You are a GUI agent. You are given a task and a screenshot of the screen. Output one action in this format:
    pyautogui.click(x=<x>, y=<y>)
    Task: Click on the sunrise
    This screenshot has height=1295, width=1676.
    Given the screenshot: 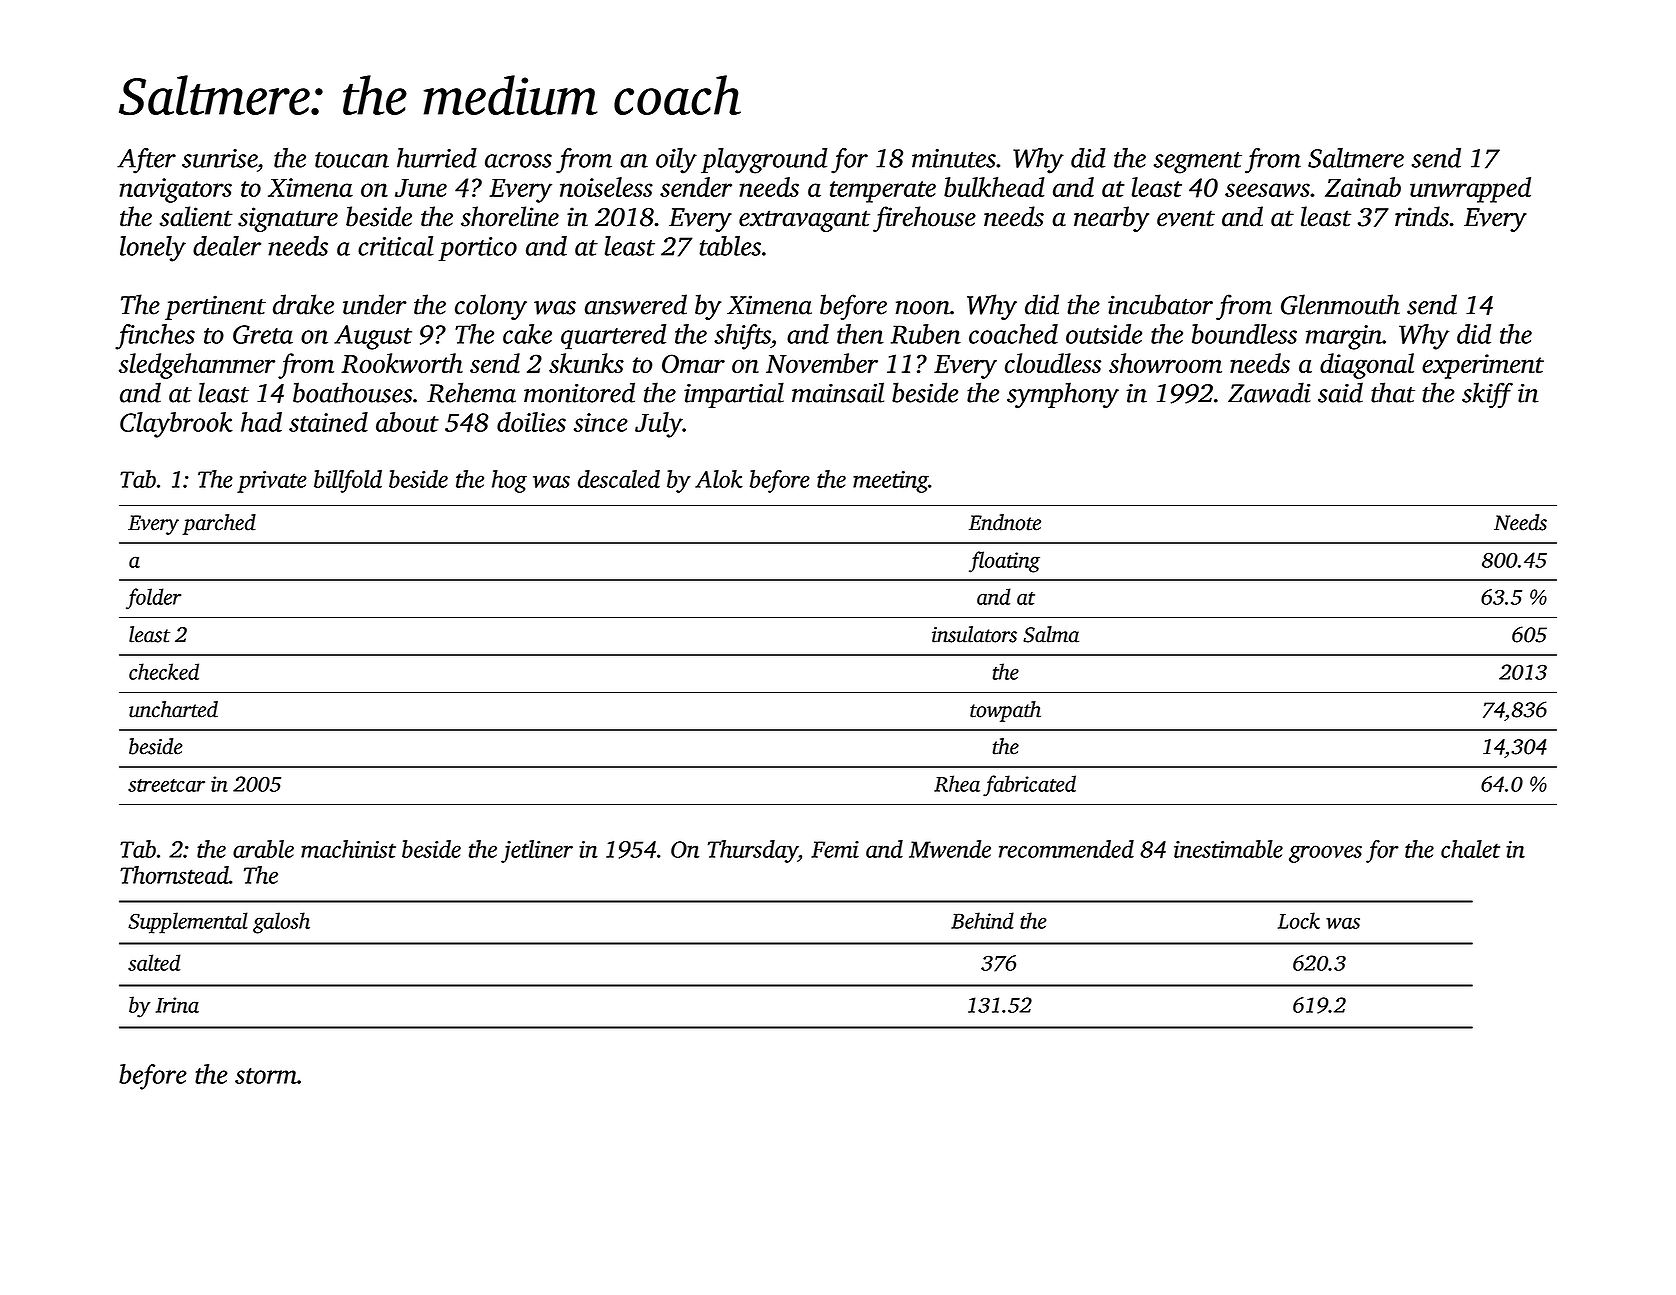 What is the action you would take?
    pyautogui.click(x=219, y=158)
